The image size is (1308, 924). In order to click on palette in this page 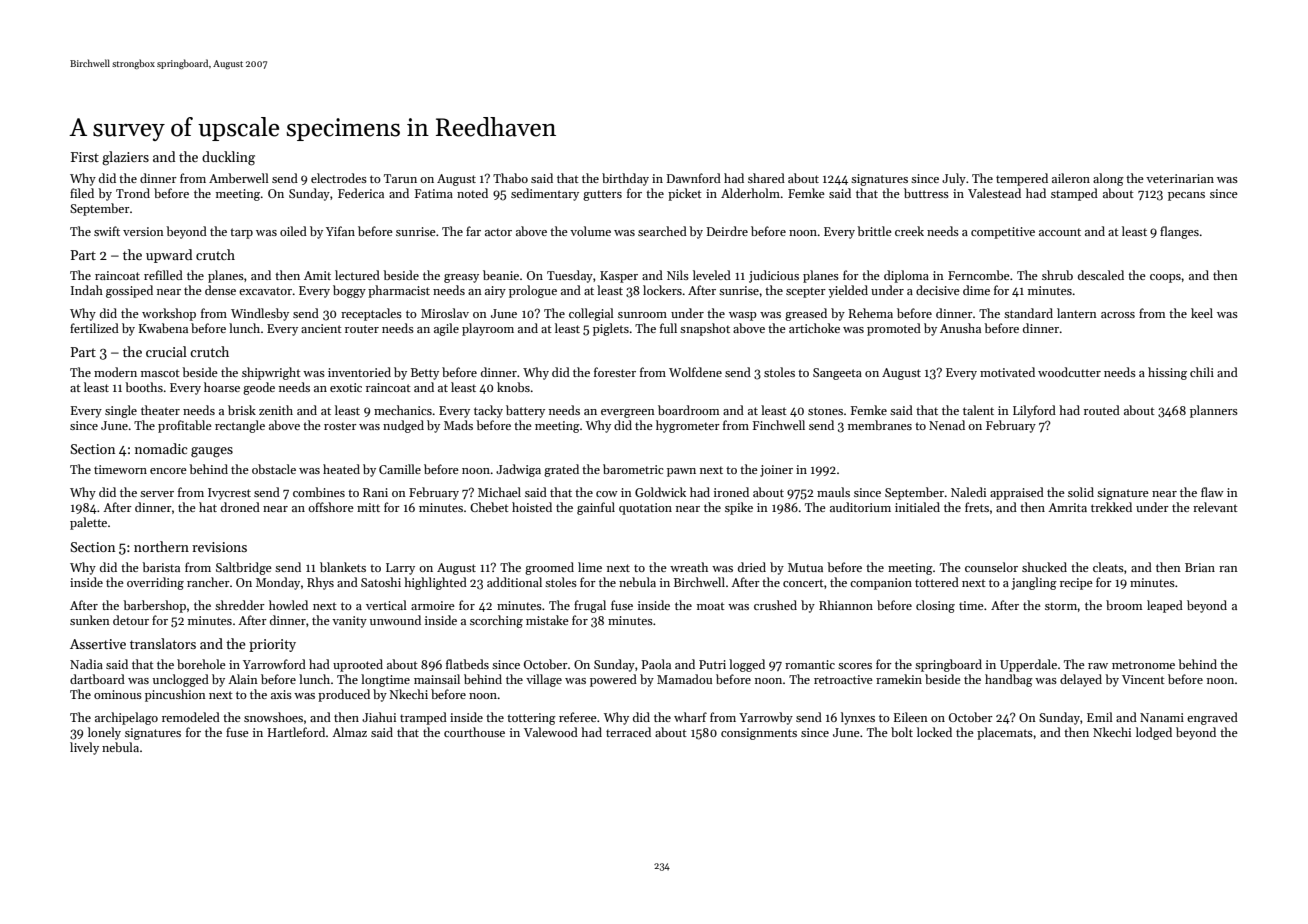, I will do `click(88, 523)`.
